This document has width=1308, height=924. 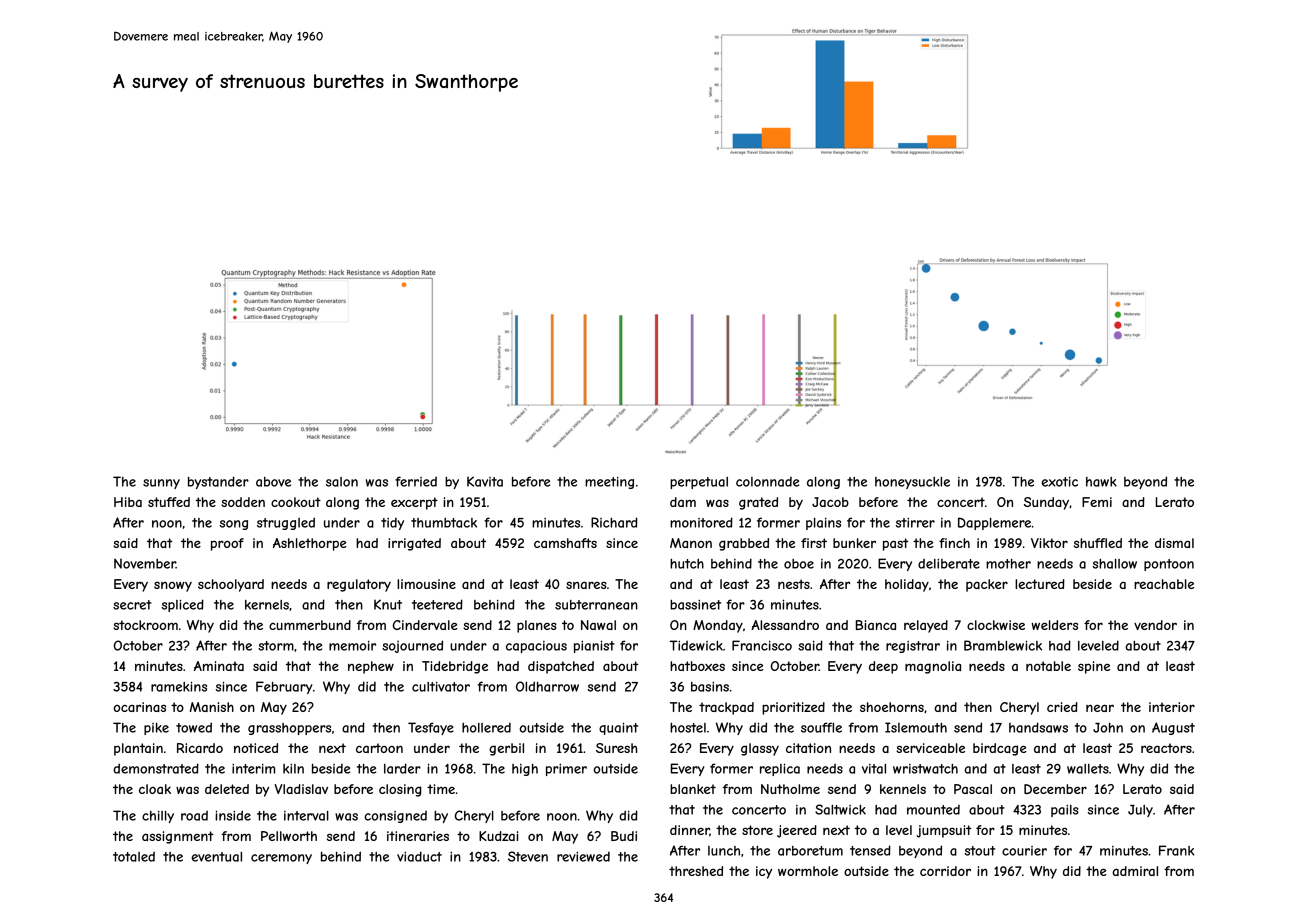 I want to click on Frank, so click(x=1177, y=850).
